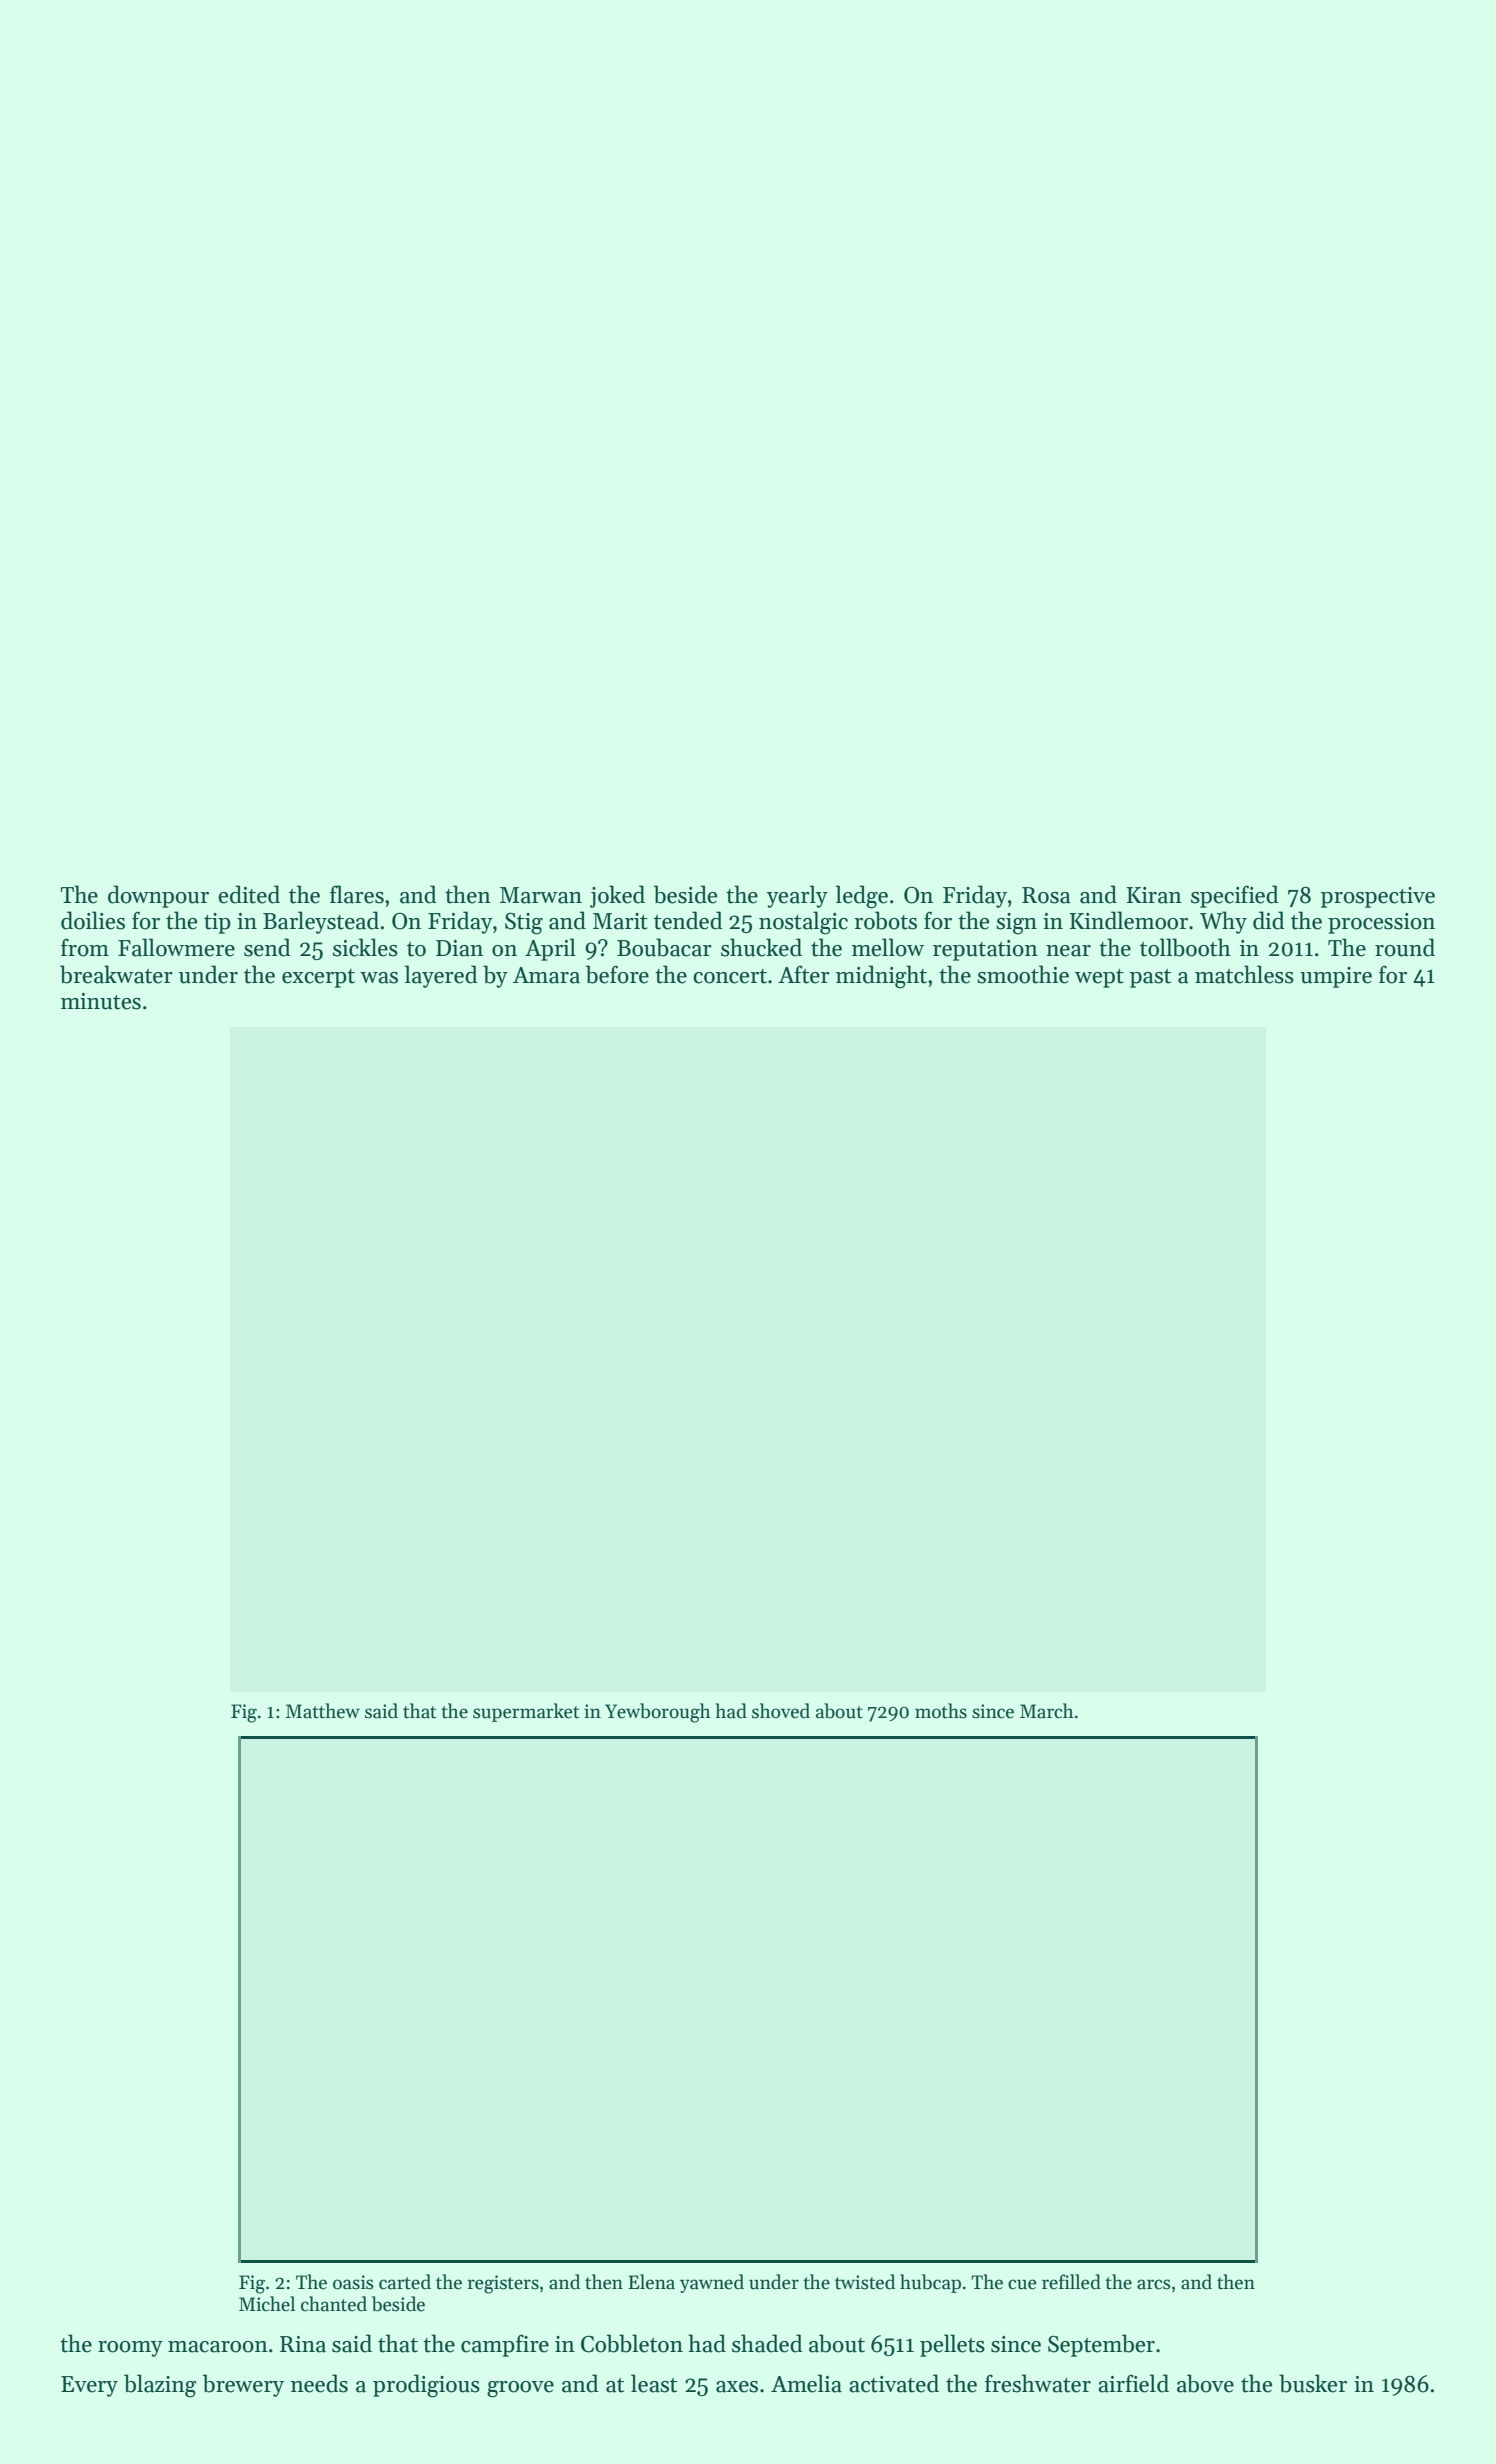 Image resolution: width=1496 pixels, height=2464 pixels. I want to click on supermarket, so click(526, 1712).
